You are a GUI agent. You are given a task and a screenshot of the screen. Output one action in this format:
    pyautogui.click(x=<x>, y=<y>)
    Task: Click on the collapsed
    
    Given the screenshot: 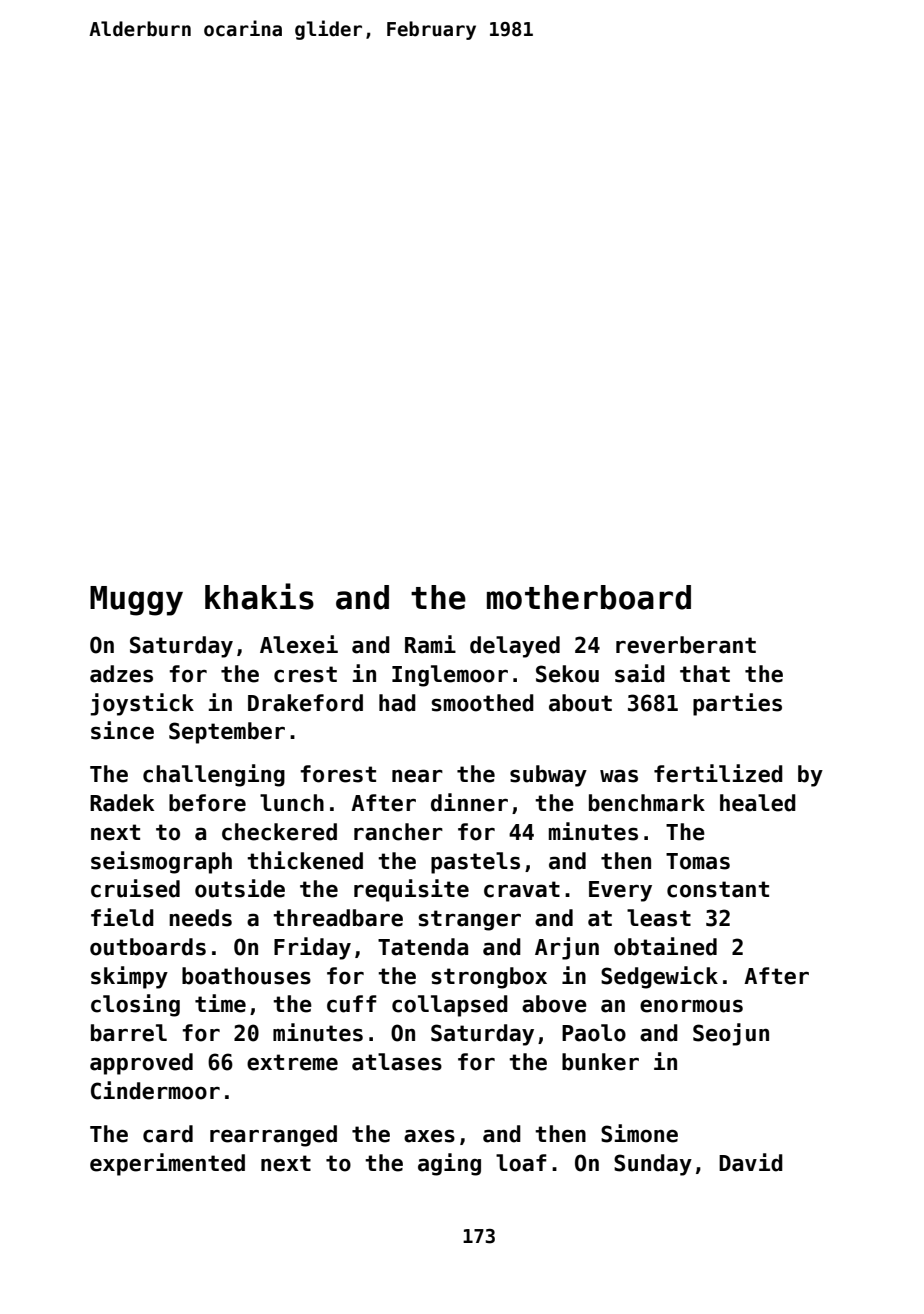 What is the action you would take?
    pyautogui.click(x=450, y=1006)
